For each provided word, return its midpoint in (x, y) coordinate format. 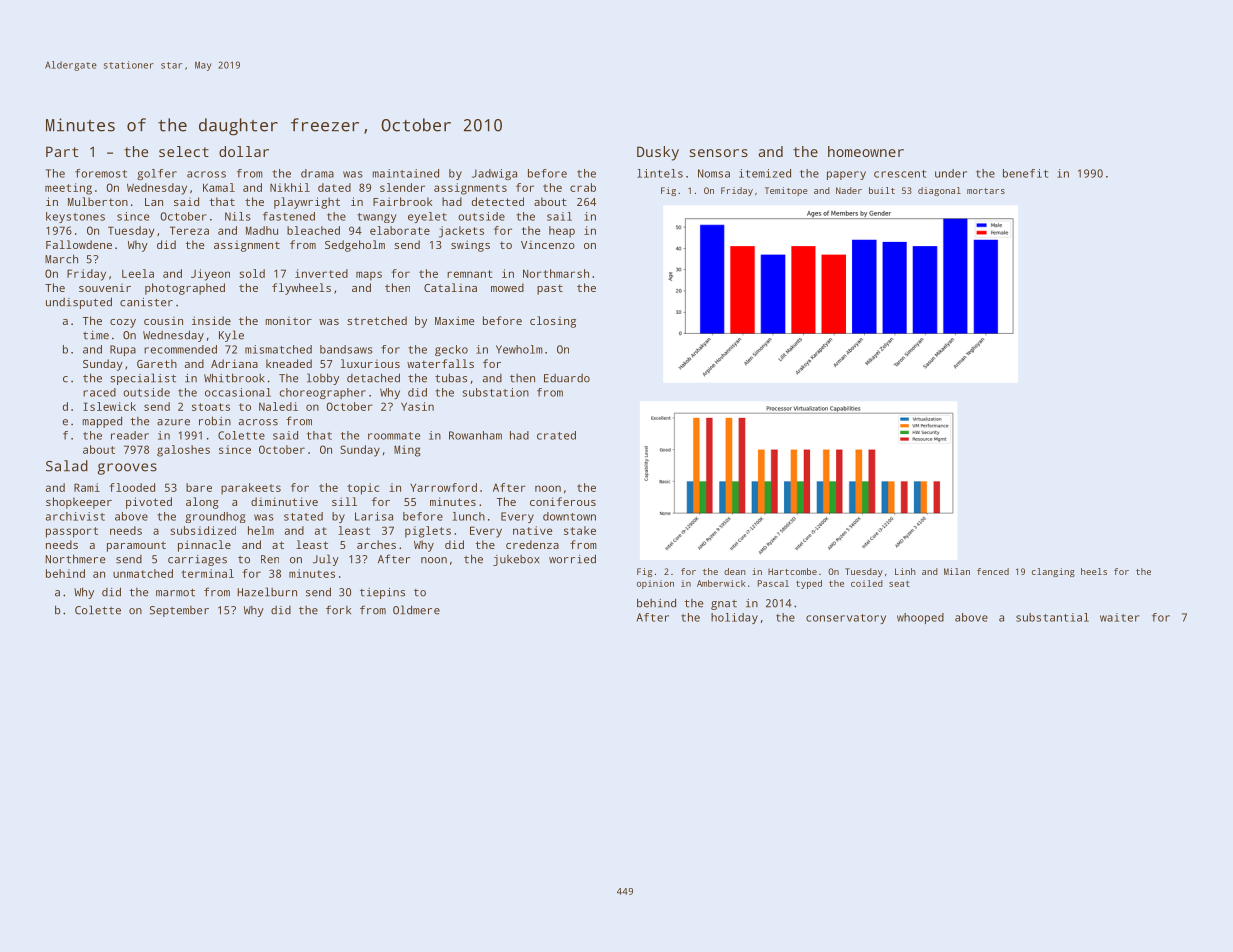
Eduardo (567, 378)
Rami (87, 487)
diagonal (939, 191)
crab (583, 187)
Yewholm (519, 349)
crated (556, 435)
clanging (1053, 572)
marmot (175, 592)
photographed (185, 289)
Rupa (123, 350)
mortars (986, 191)
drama (317, 173)
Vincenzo (548, 245)
